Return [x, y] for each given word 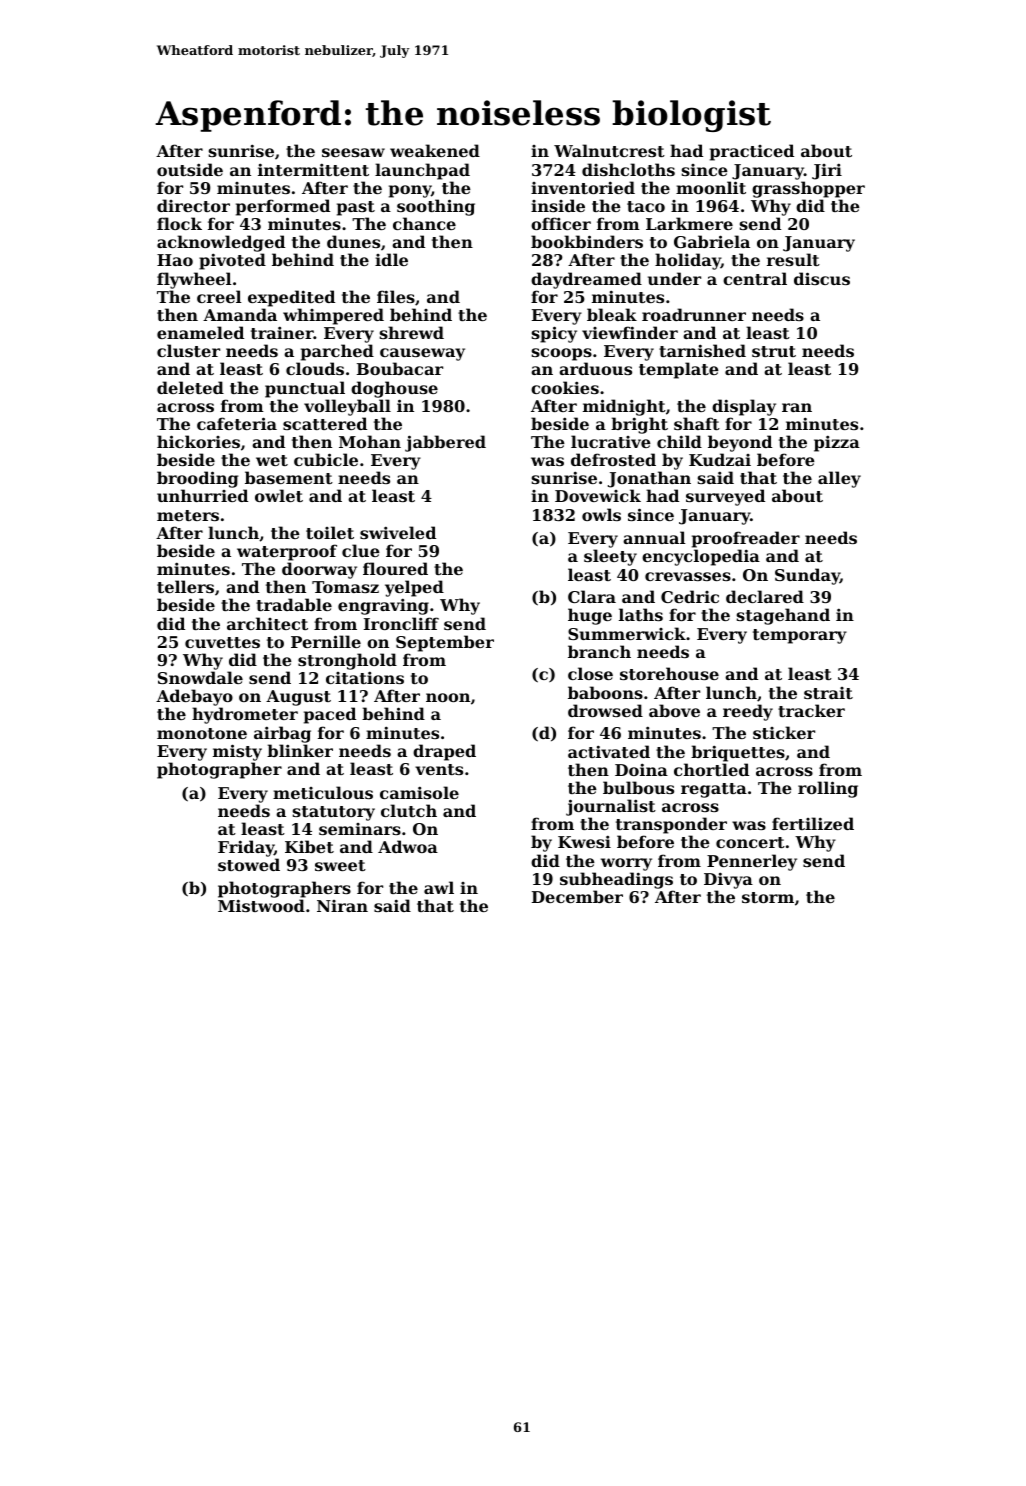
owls [601, 514]
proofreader [746, 539]
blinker [300, 750]
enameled [200, 332]
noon [448, 697]
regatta [714, 790]
